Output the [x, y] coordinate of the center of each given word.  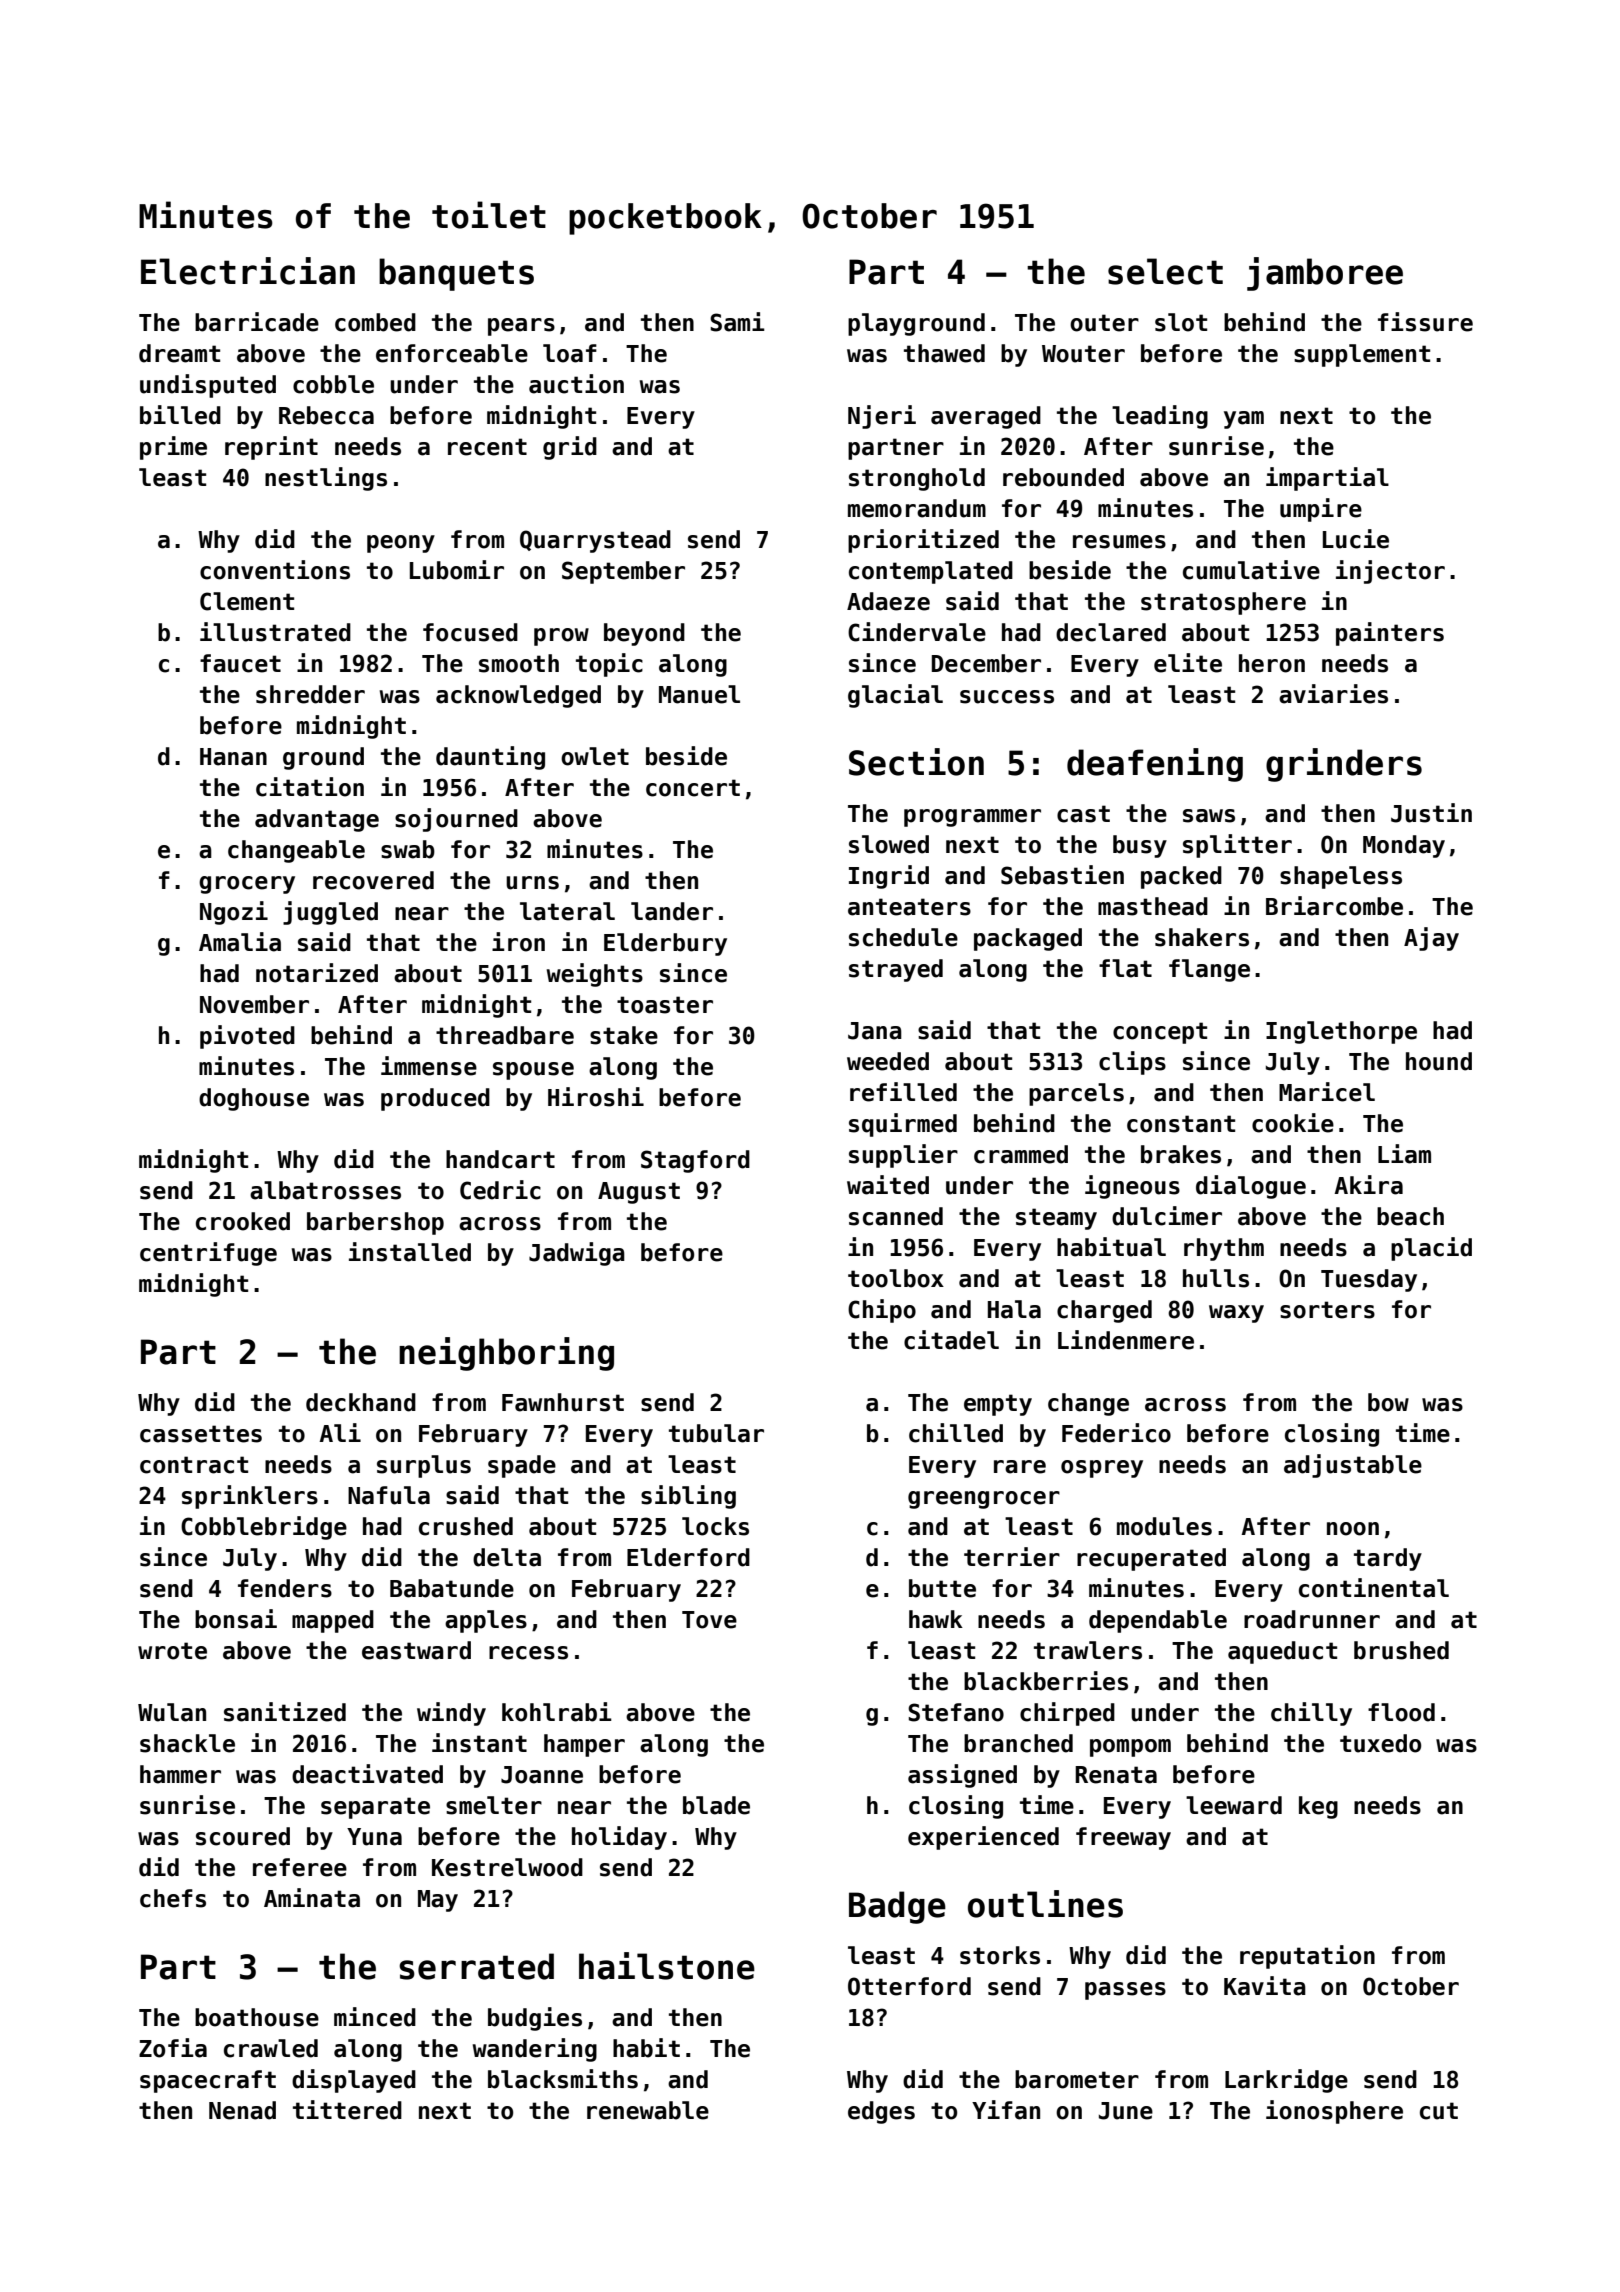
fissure [1425, 322]
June [1126, 2111]
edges [881, 2112]
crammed [1021, 1154]
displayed [354, 2081]
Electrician [248, 271]
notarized [317, 973]
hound [1439, 1061]
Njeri [882, 417]
